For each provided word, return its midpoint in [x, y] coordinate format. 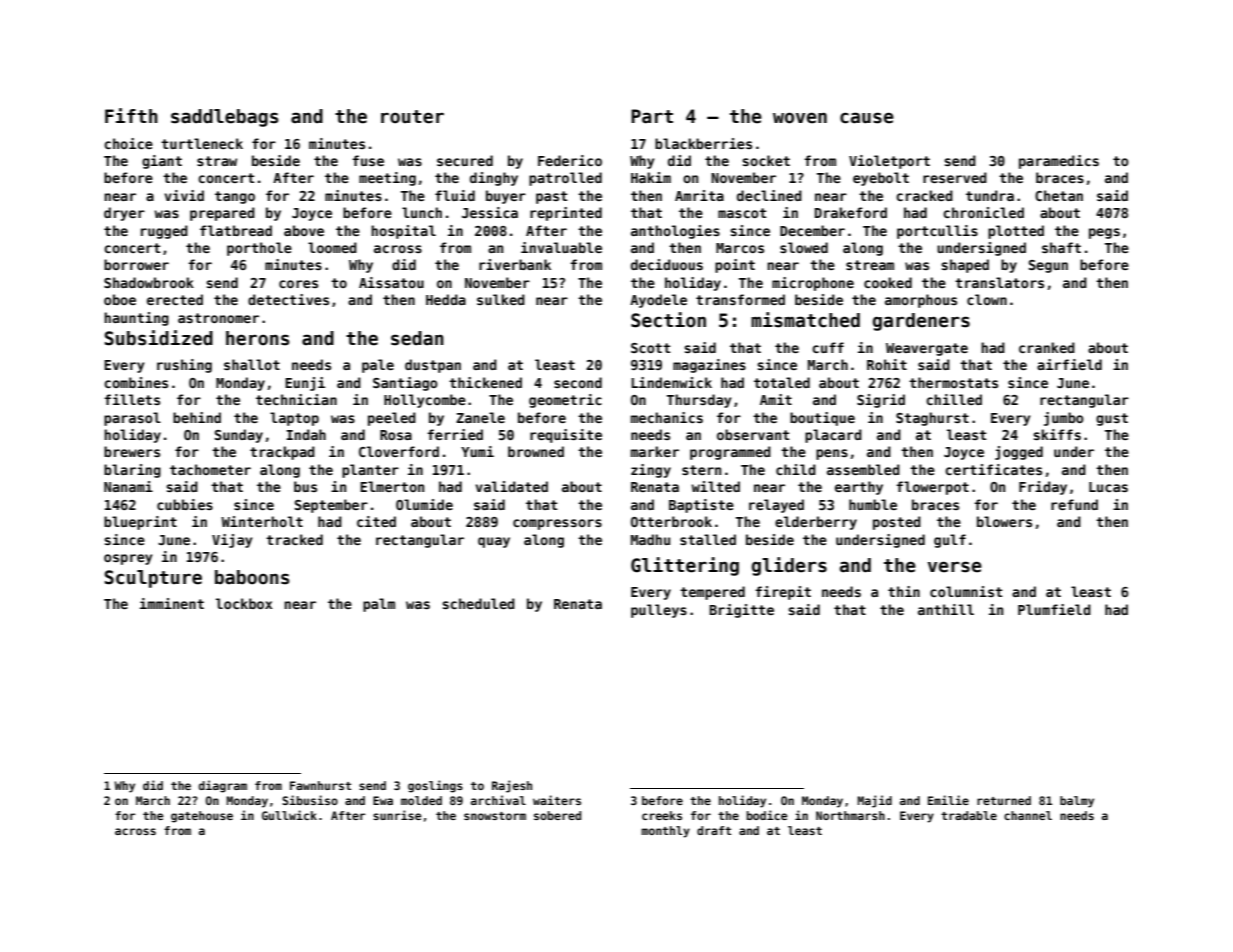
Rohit [887, 364]
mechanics [667, 417]
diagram [223, 786]
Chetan [1059, 195]
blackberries [703, 143]
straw [217, 161]
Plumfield [1054, 609]
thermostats [953, 382]
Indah [306, 434]
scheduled [478, 603]
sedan [417, 338]
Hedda [446, 299]
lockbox [244, 603]
